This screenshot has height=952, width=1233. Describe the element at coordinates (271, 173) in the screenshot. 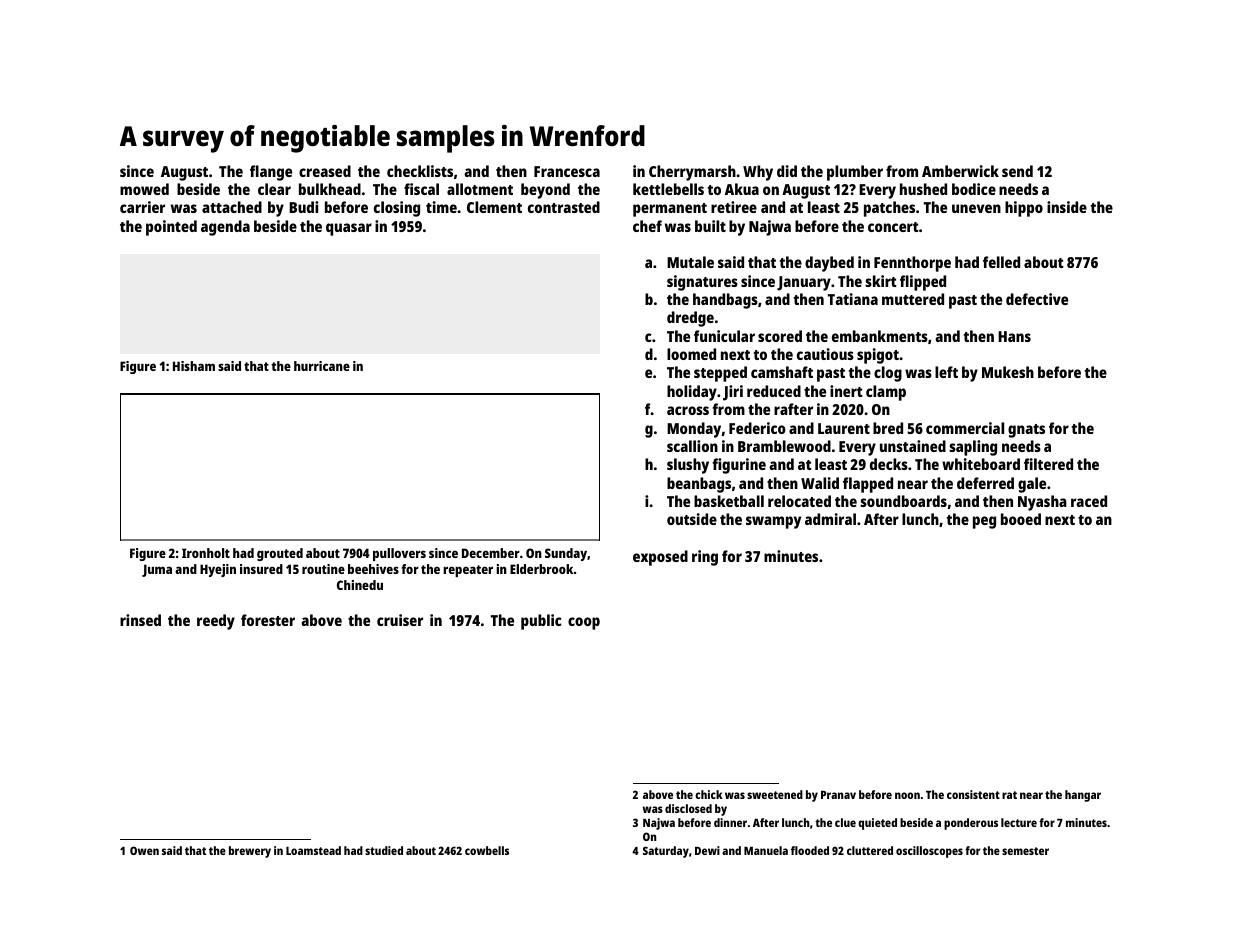

I see `flange` at that location.
